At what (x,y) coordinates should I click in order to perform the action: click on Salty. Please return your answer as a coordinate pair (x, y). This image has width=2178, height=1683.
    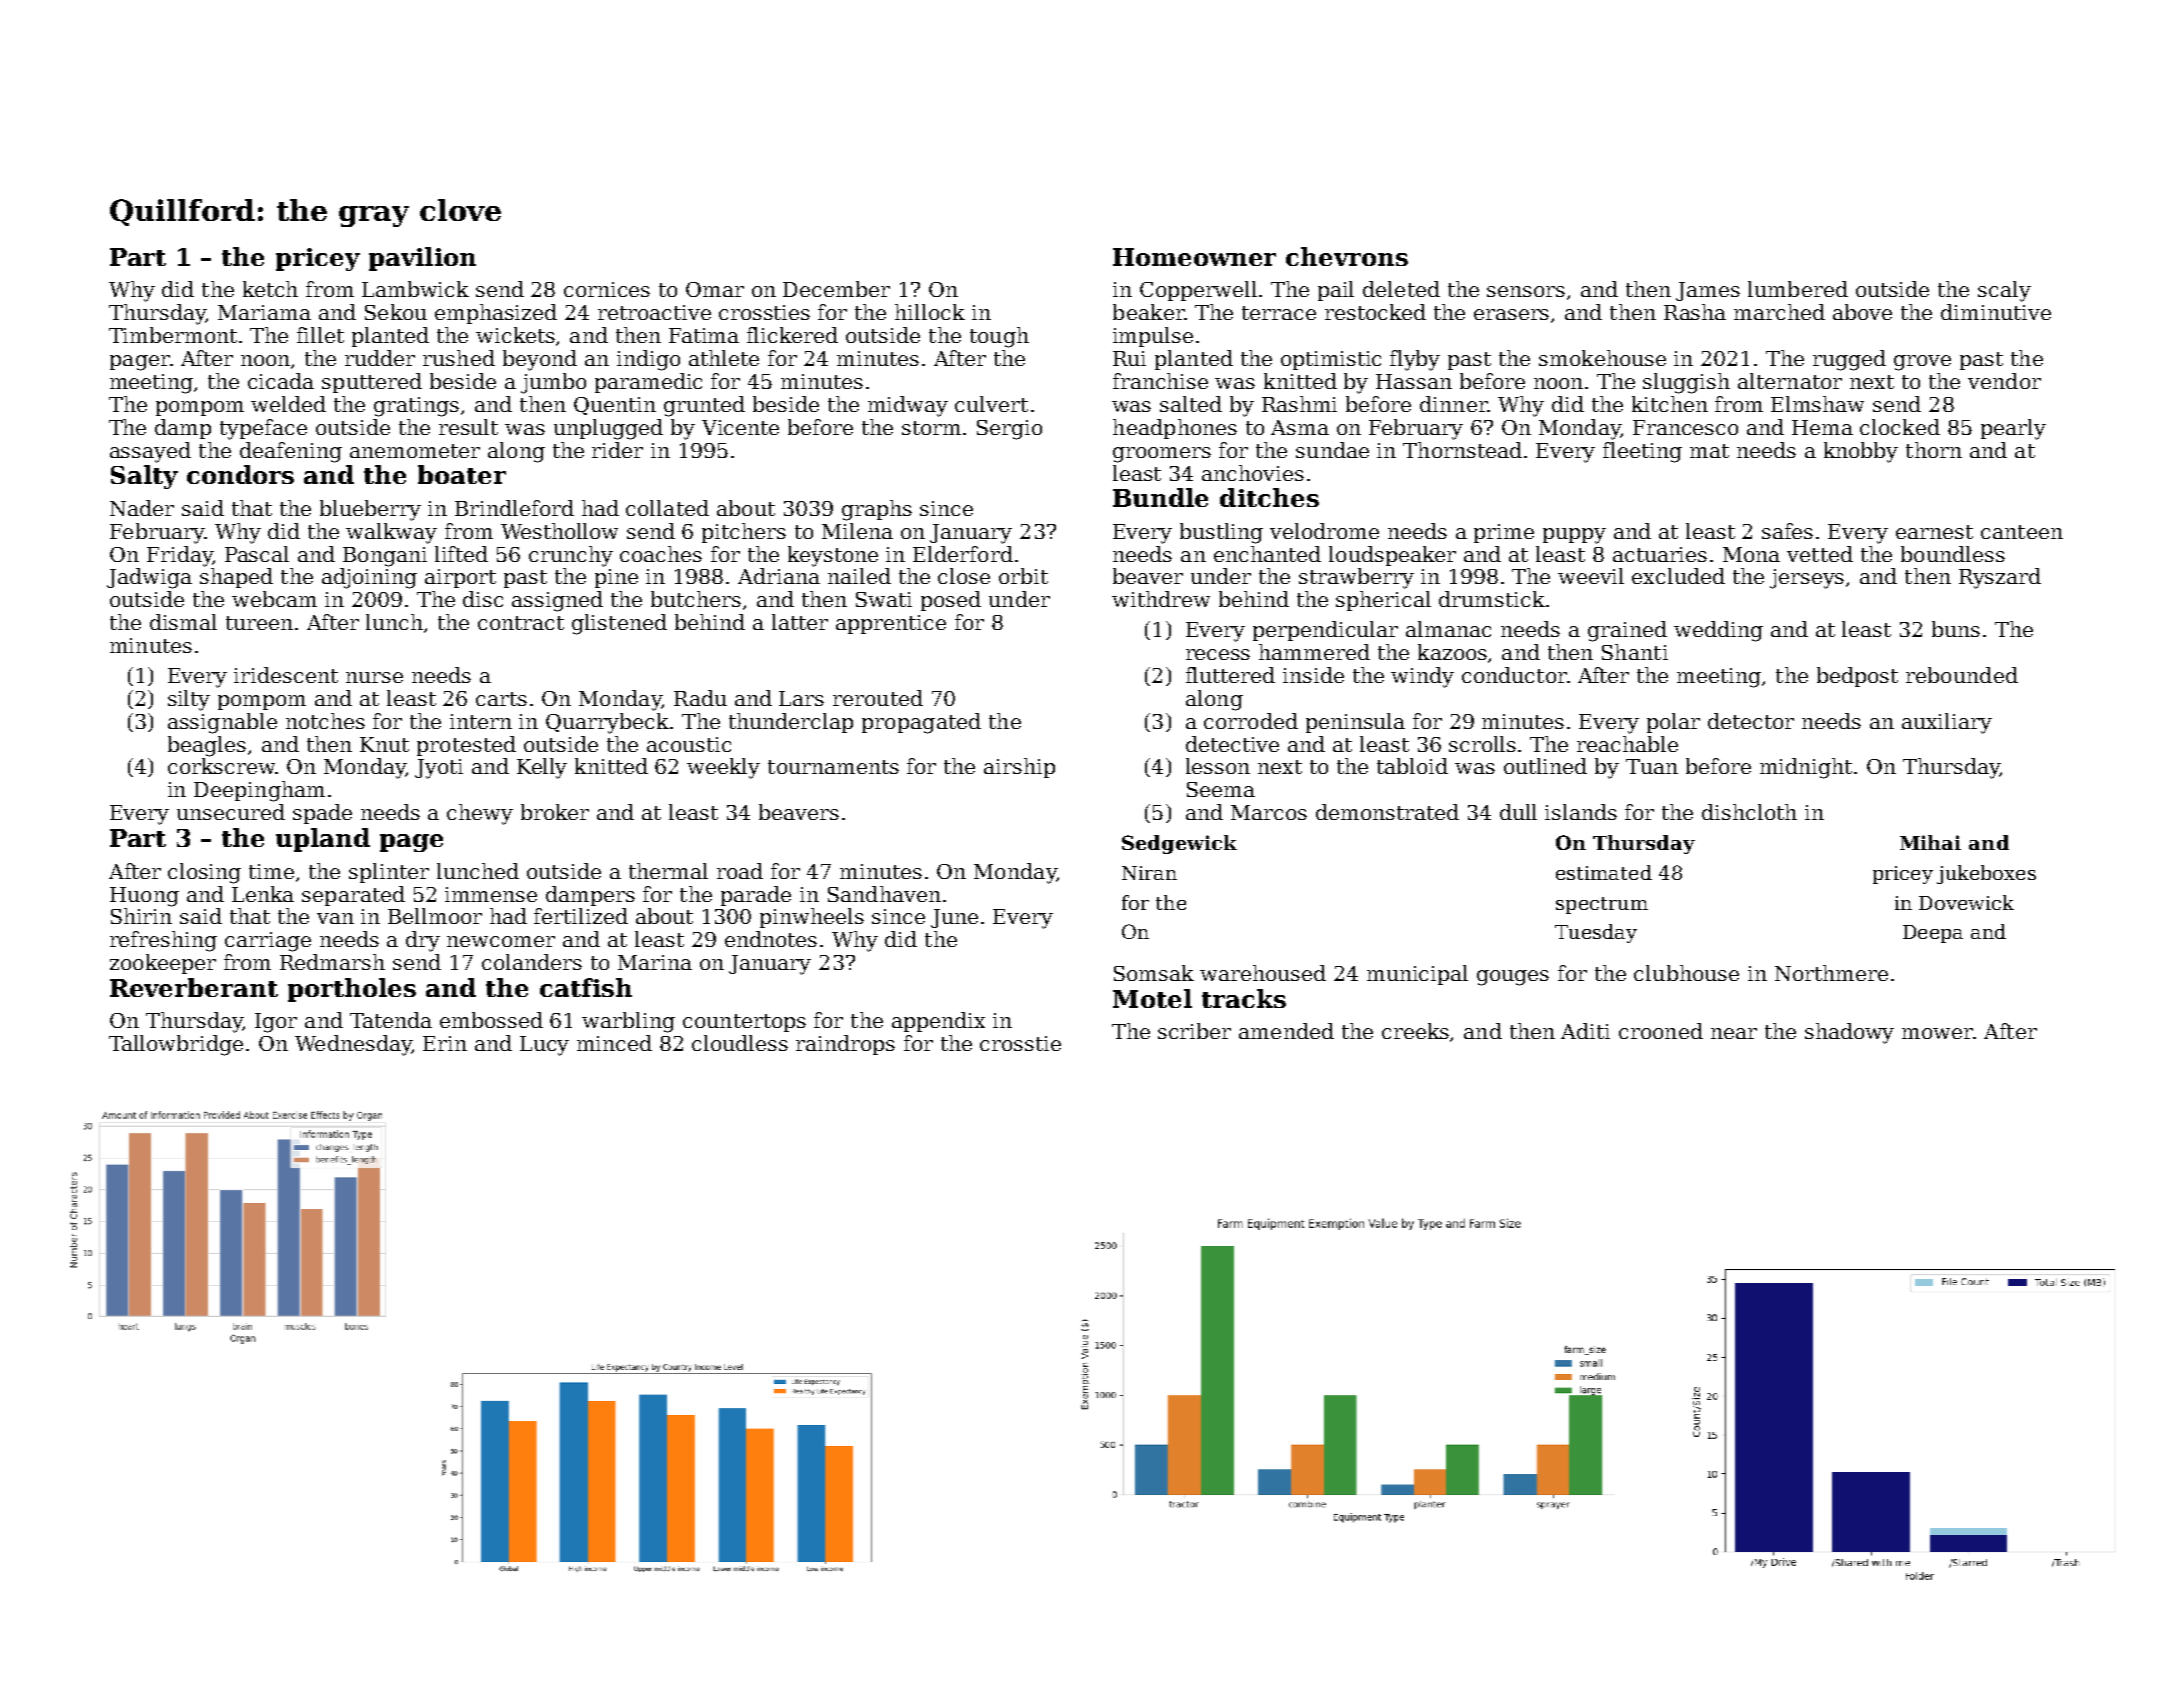
    Looking at the image, I should click on (144, 477).
